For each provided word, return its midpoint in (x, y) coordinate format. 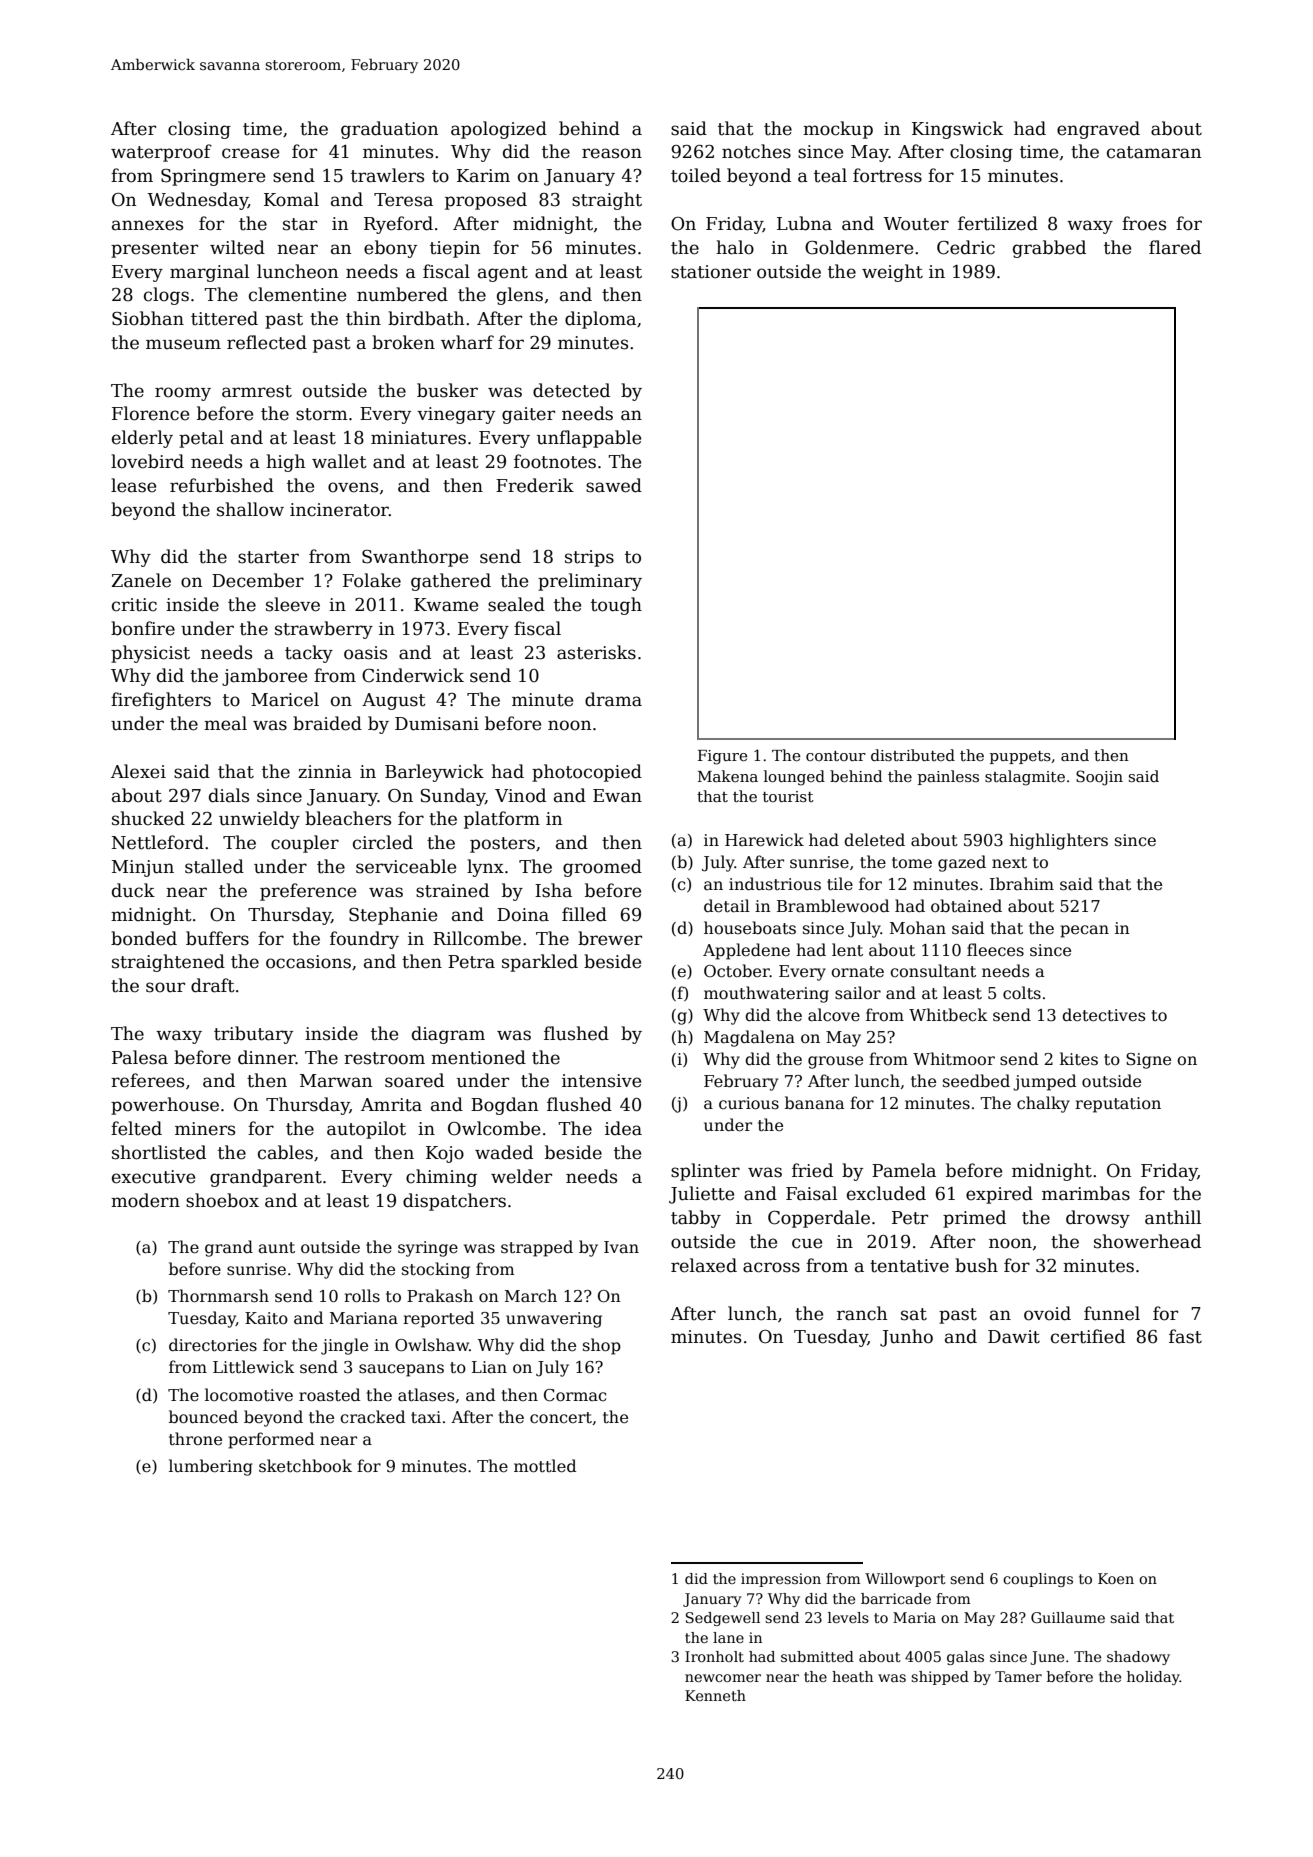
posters (502, 845)
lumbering (211, 1467)
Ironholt (714, 1656)
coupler (305, 844)
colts (1022, 993)
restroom (384, 1058)
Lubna (804, 223)
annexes (147, 225)
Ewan (617, 796)
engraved (1098, 130)
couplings (1038, 1580)
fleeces (995, 950)
